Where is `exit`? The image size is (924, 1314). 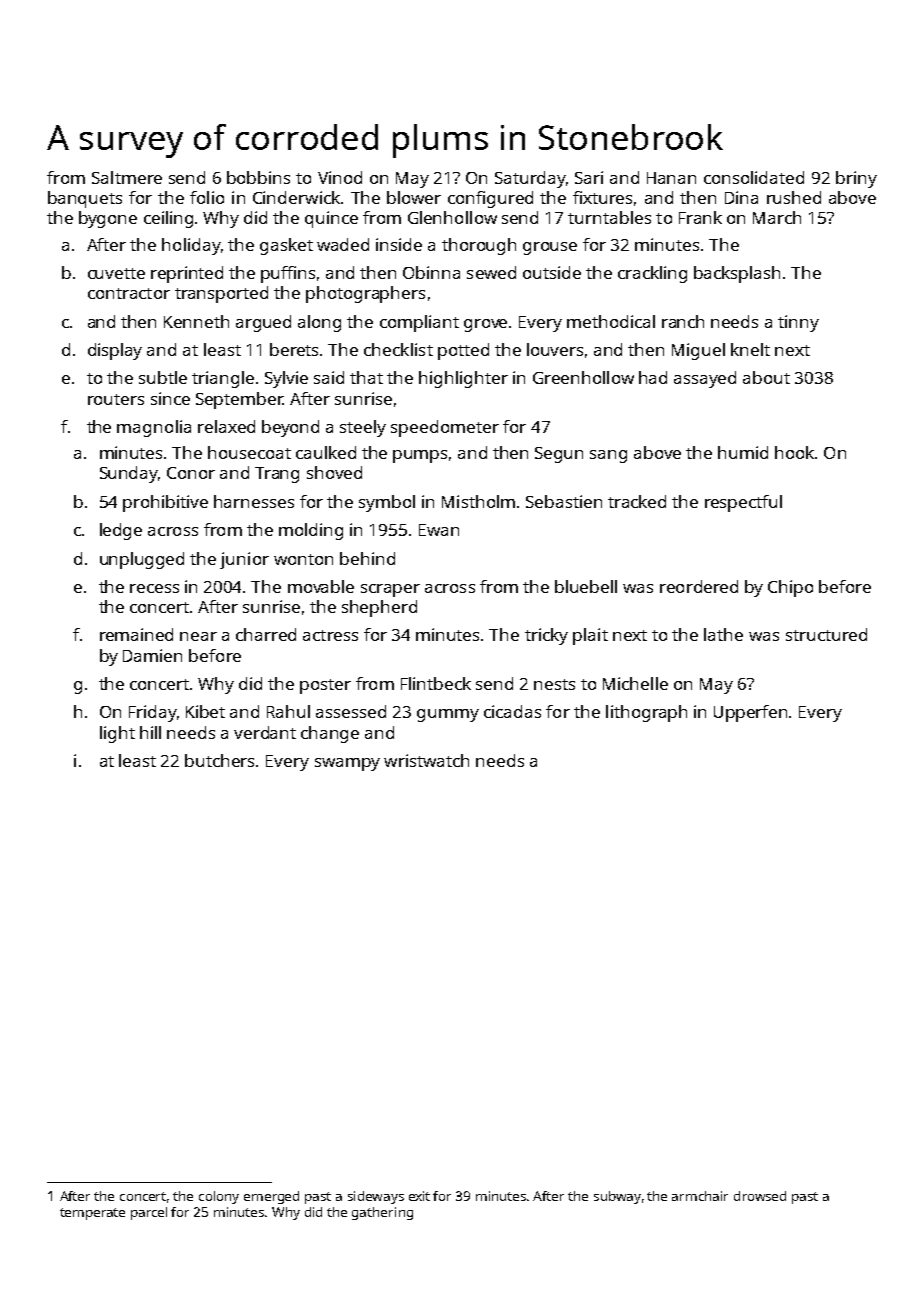
exit is located at coordinates (419, 1196).
